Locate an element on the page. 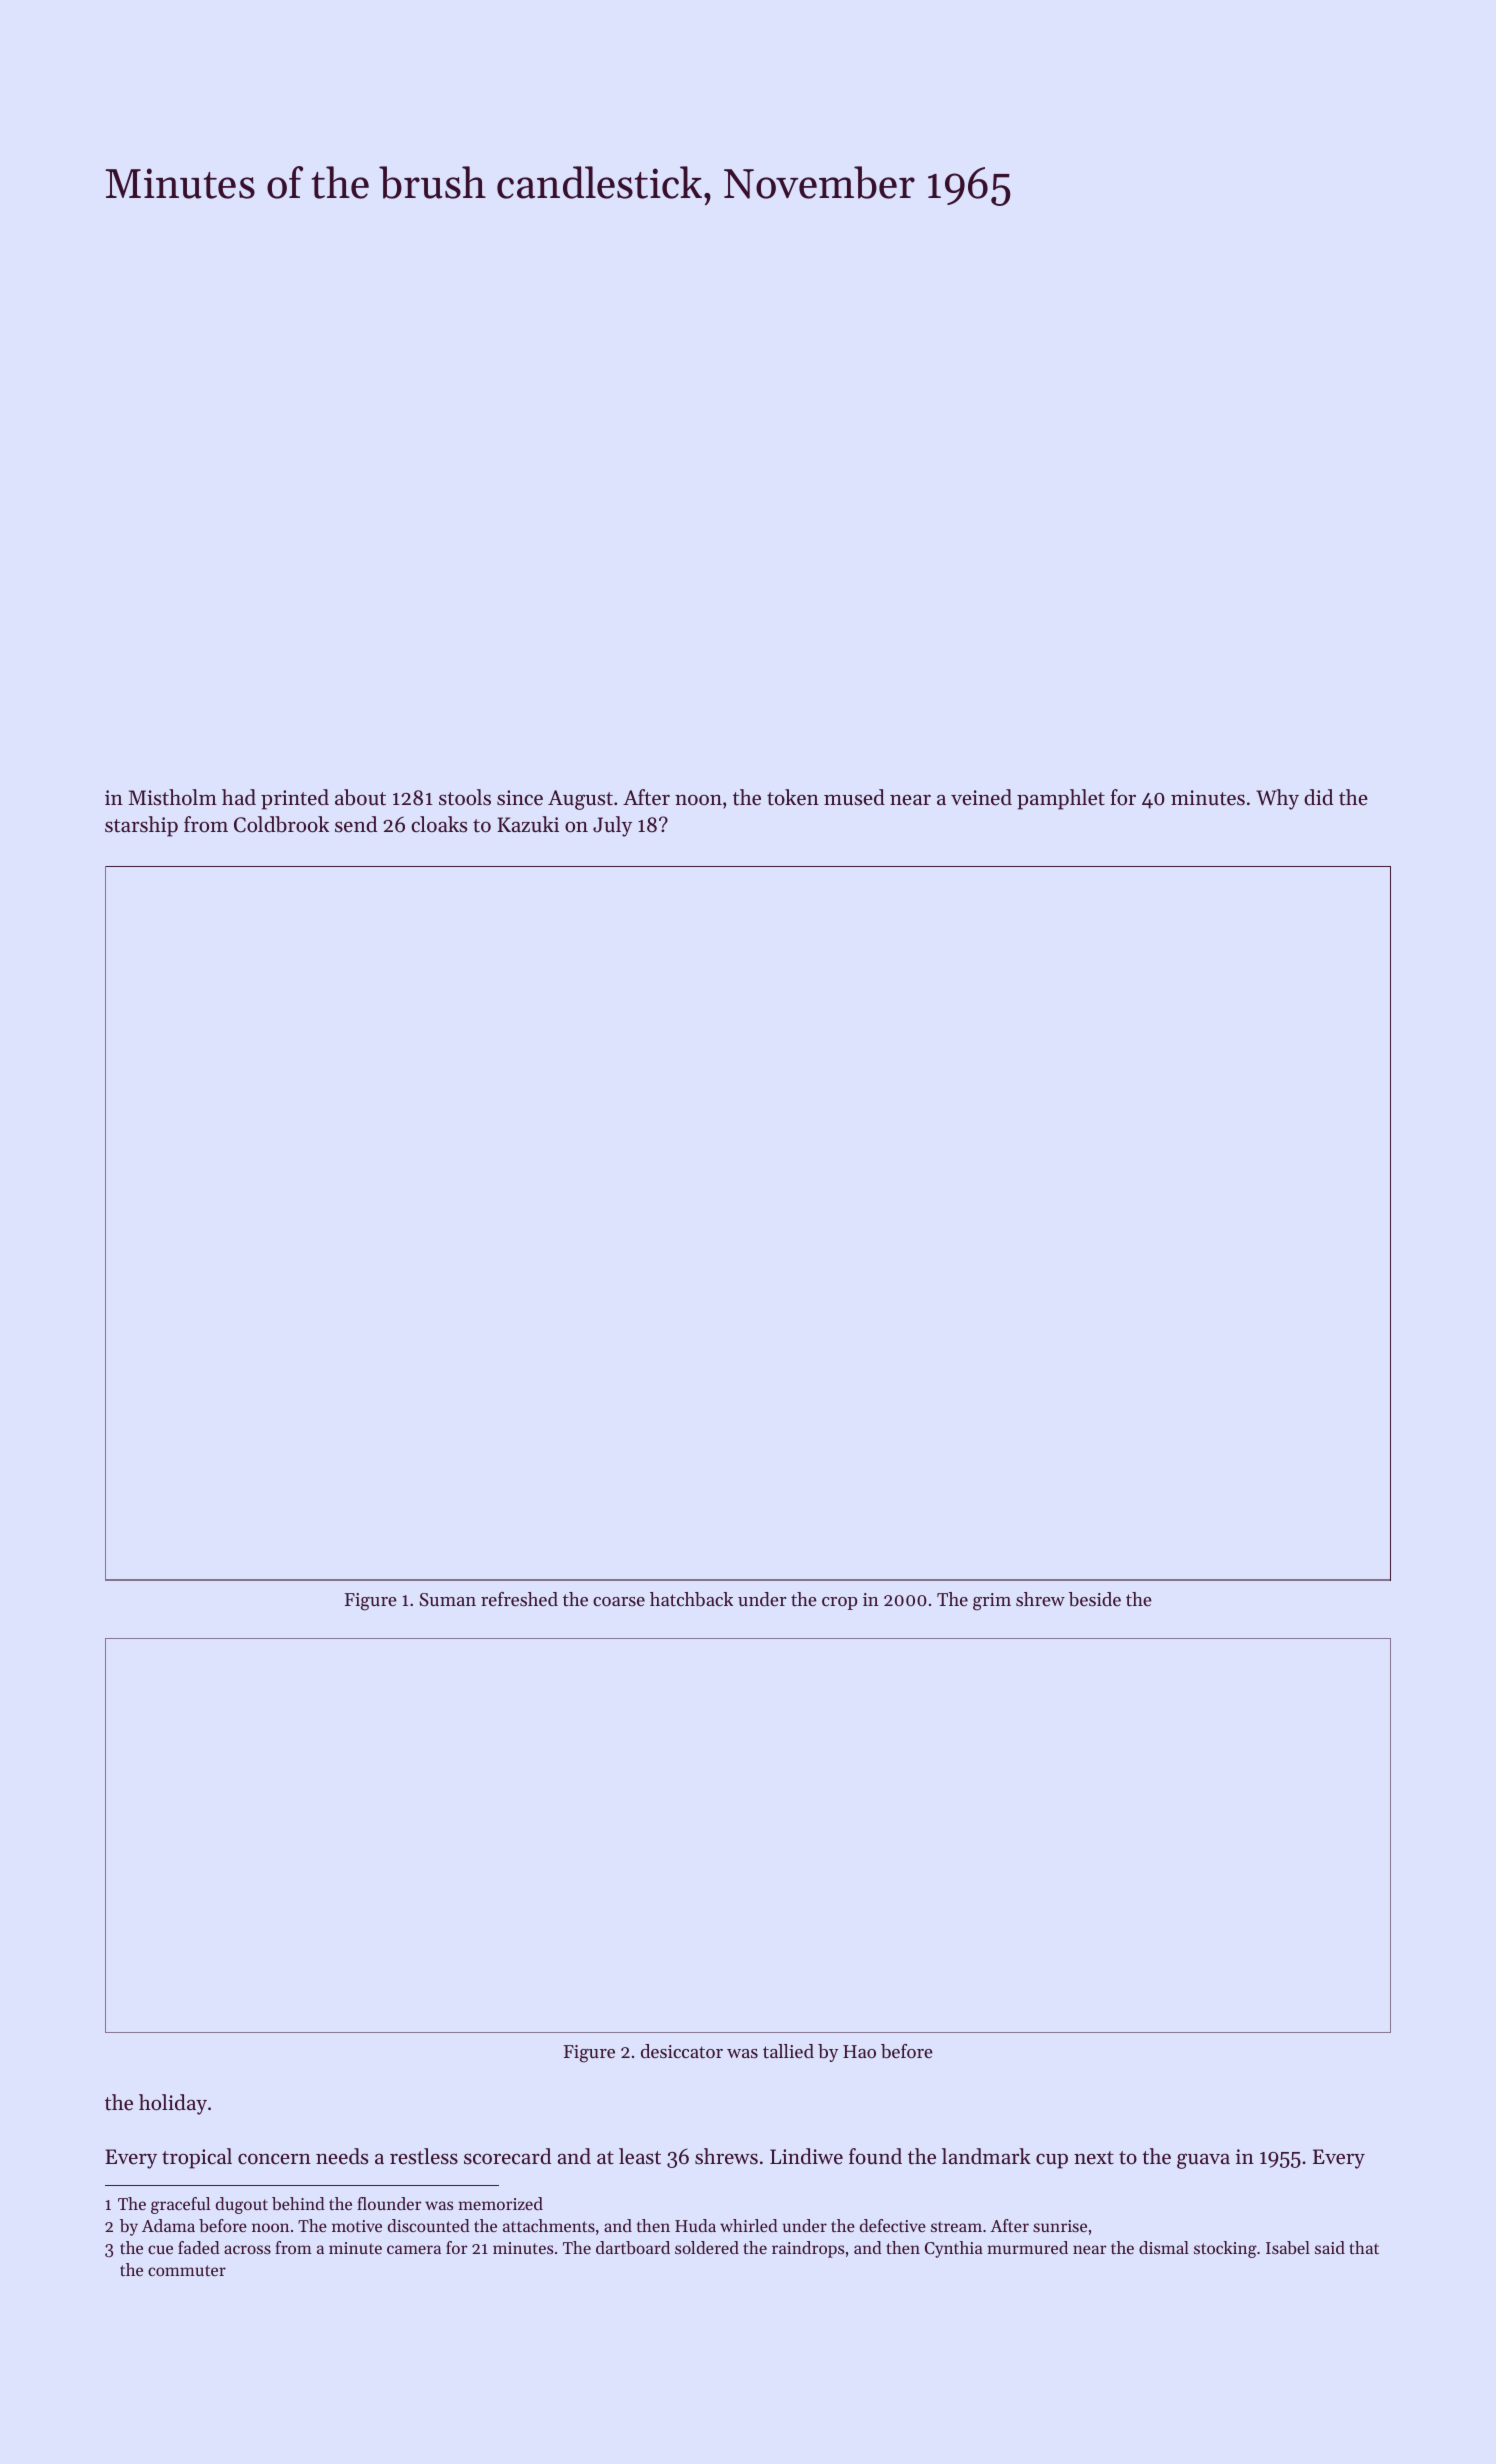 The image size is (1496, 2464). did is located at coordinates (1318, 797).
